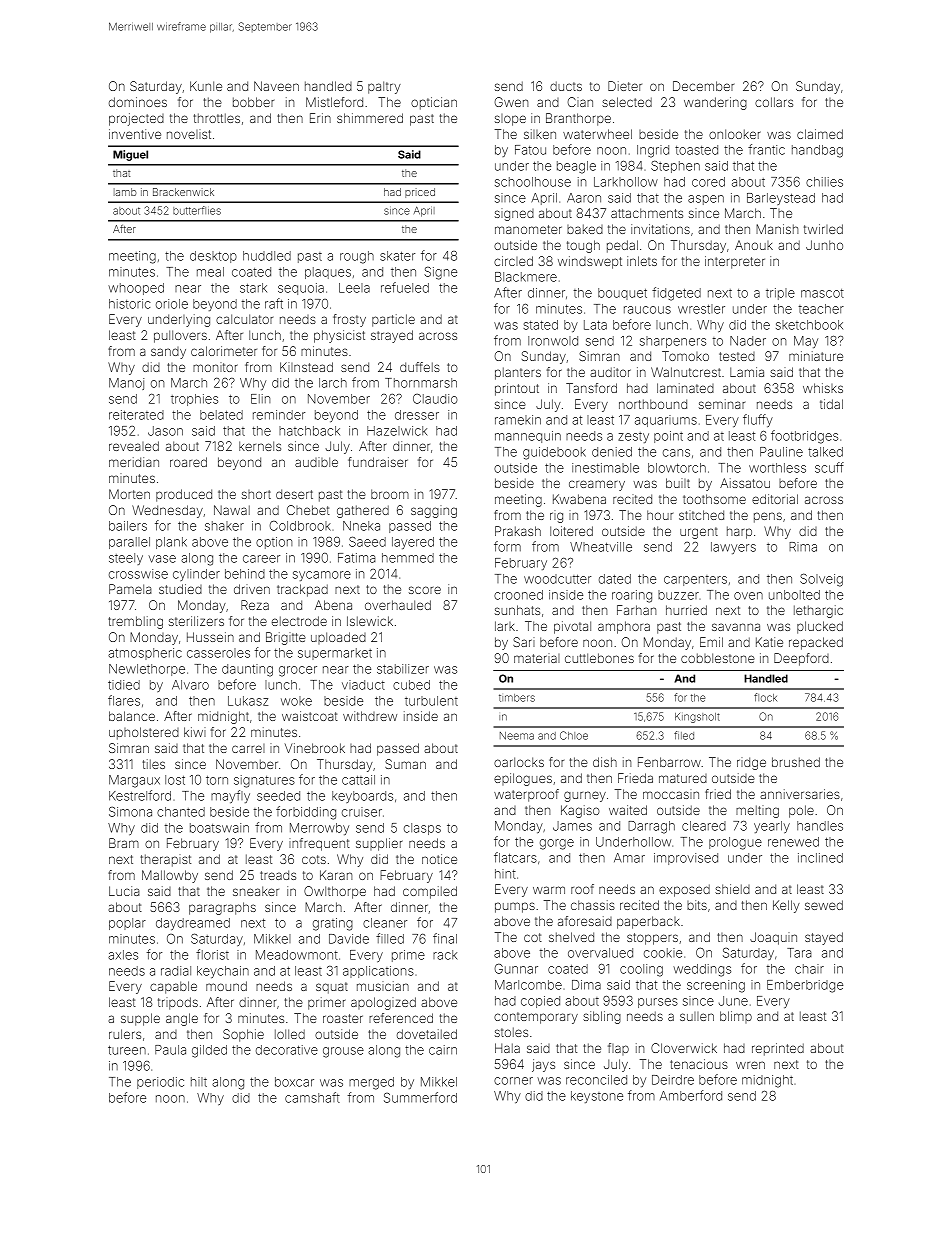  What do you see at coordinates (517, 610) in the screenshot?
I see `sunhats` at bounding box center [517, 610].
